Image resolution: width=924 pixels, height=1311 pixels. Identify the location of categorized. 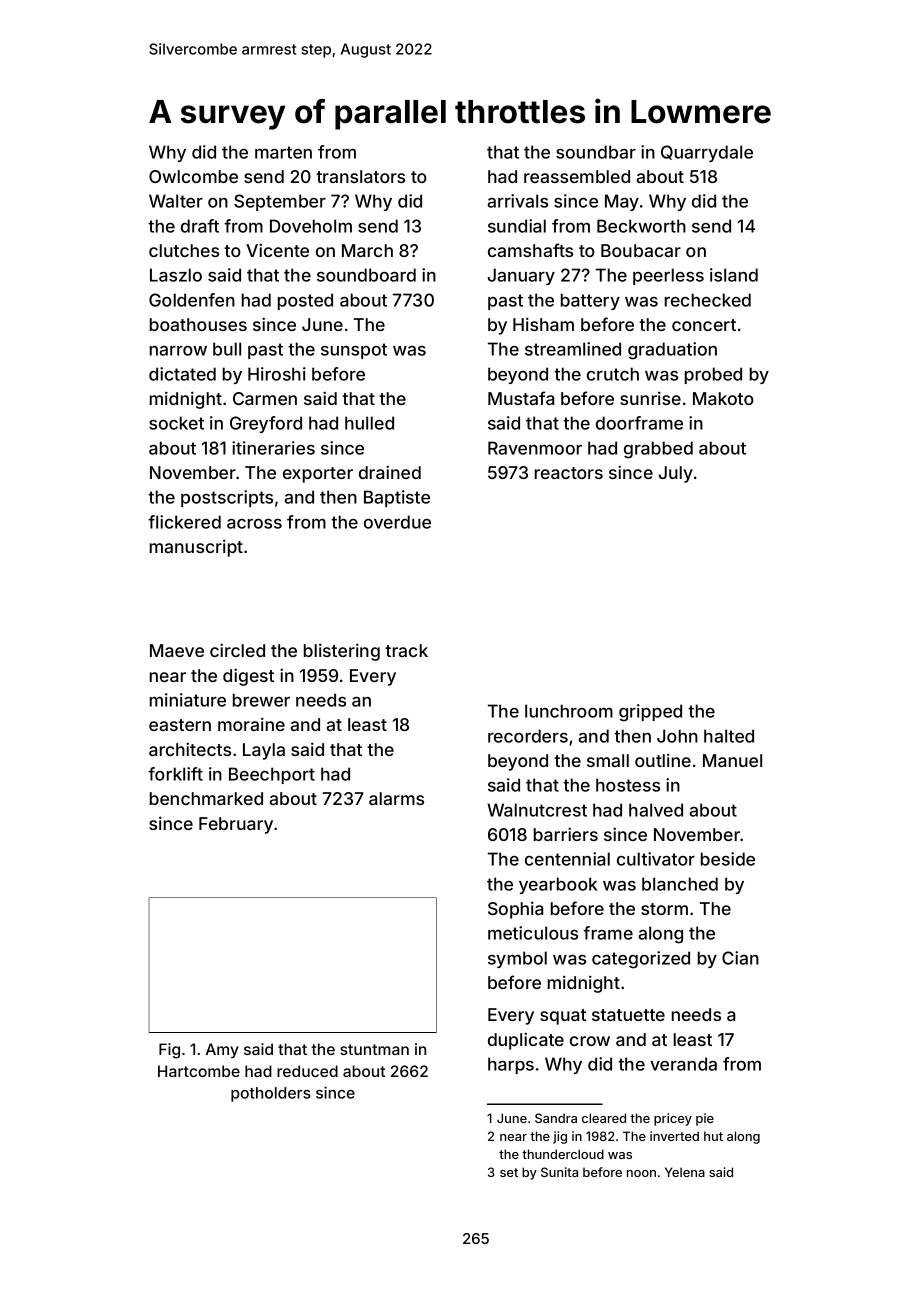
(641, 960).
